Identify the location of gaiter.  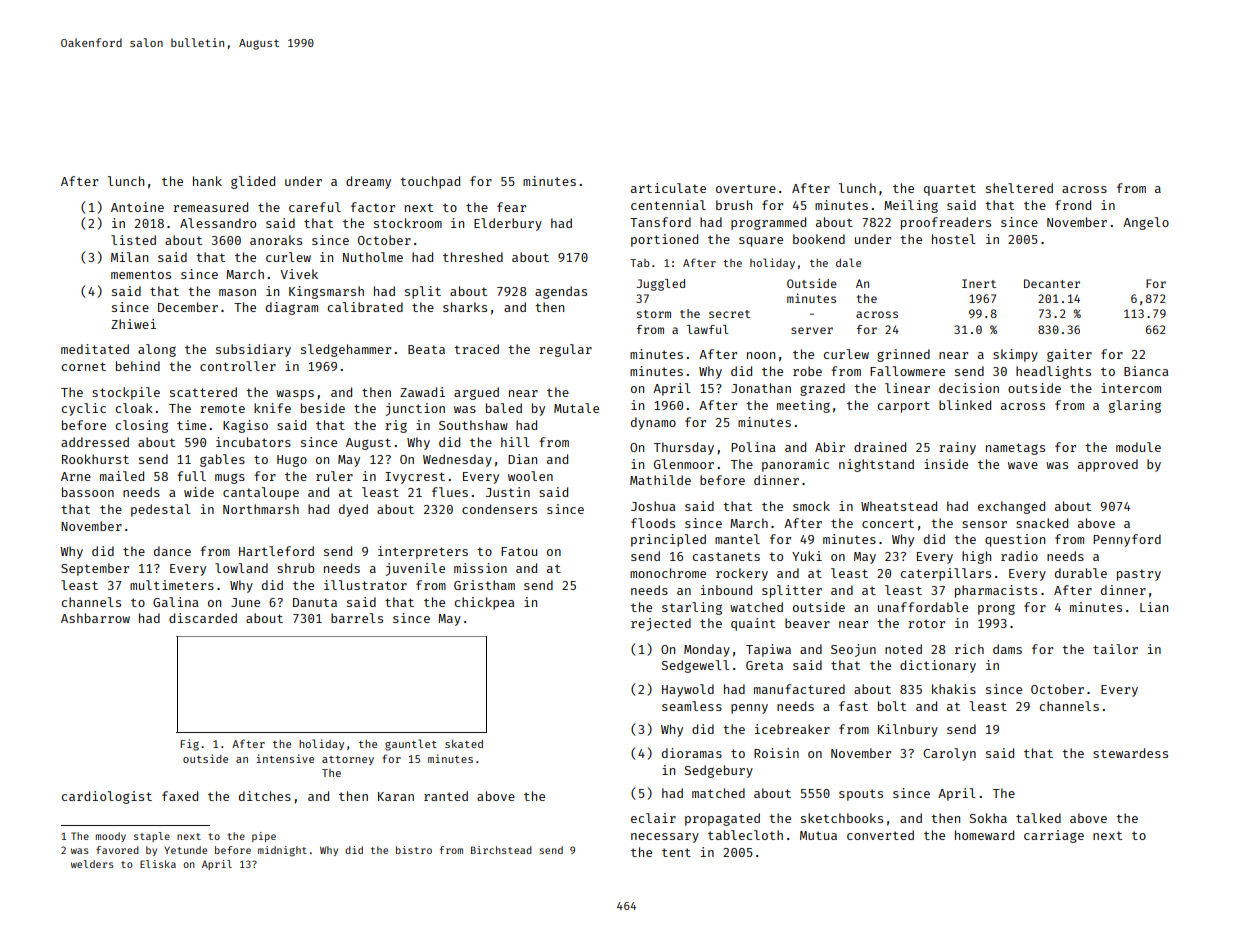
(1069, 355).
